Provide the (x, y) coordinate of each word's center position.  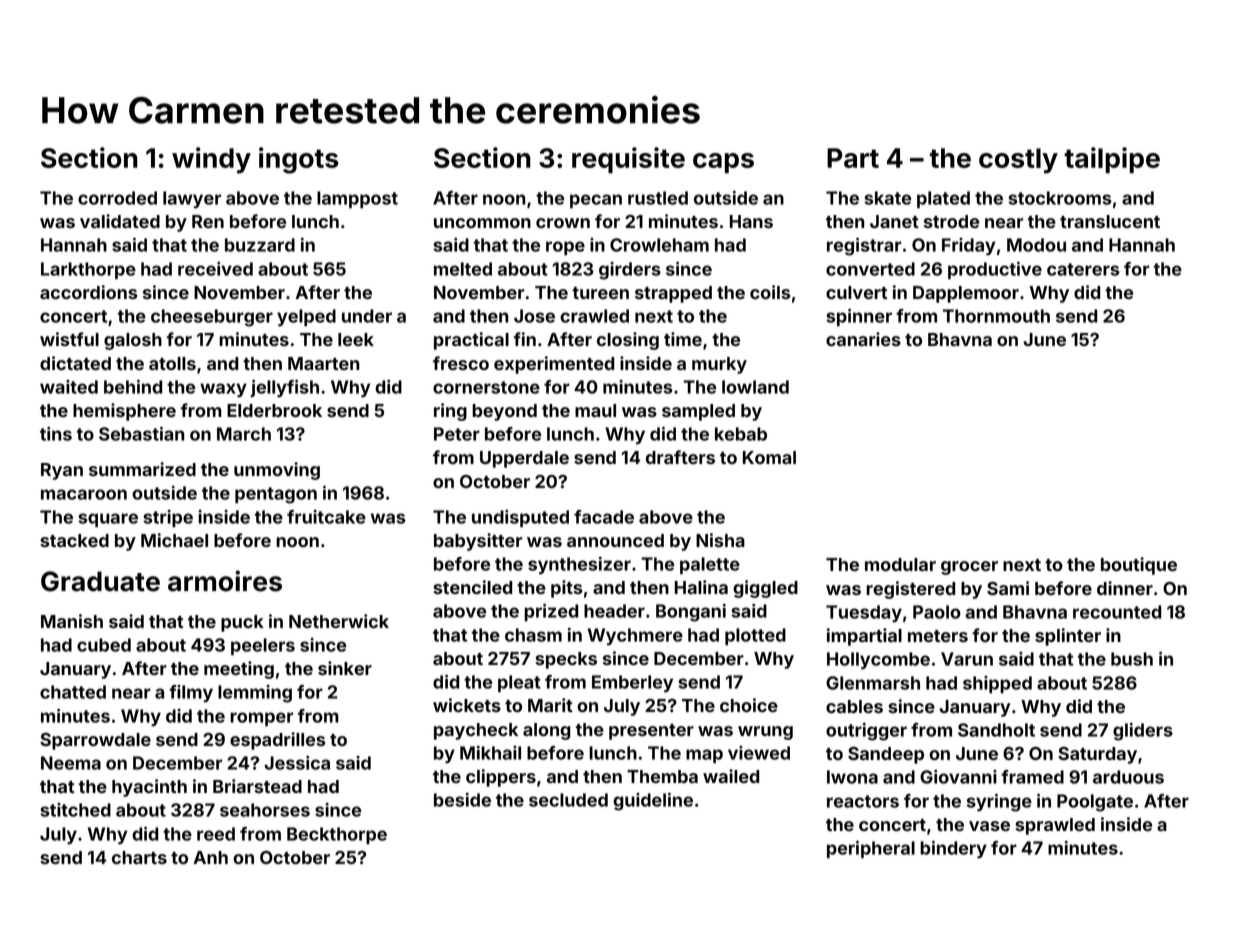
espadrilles (277, 741)
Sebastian (142, 434)
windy (211, 160)
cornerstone (486, 387)
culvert (856, 292)
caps (723, 163)
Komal (769, 457)
